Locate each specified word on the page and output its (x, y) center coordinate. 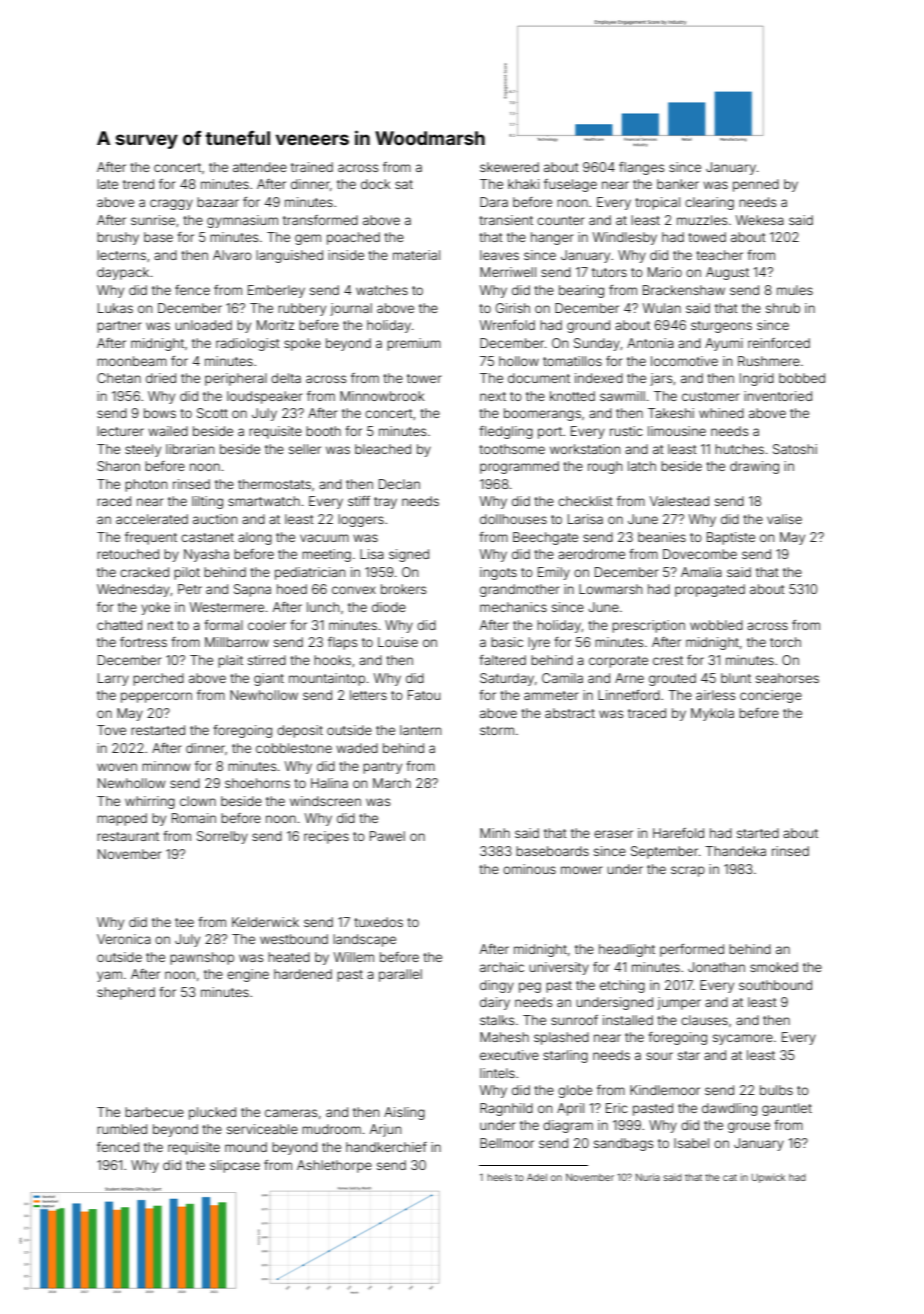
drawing (754, 467)
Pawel (387, 836)
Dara (494, 202)
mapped (122, 819)
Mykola (712, 714)
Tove (111, 730)
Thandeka (735, 851)
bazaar (218, 202)
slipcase (235, 1166)
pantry (382, 768)
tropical (657, 203)
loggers (361, 520)
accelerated (152, 519)
